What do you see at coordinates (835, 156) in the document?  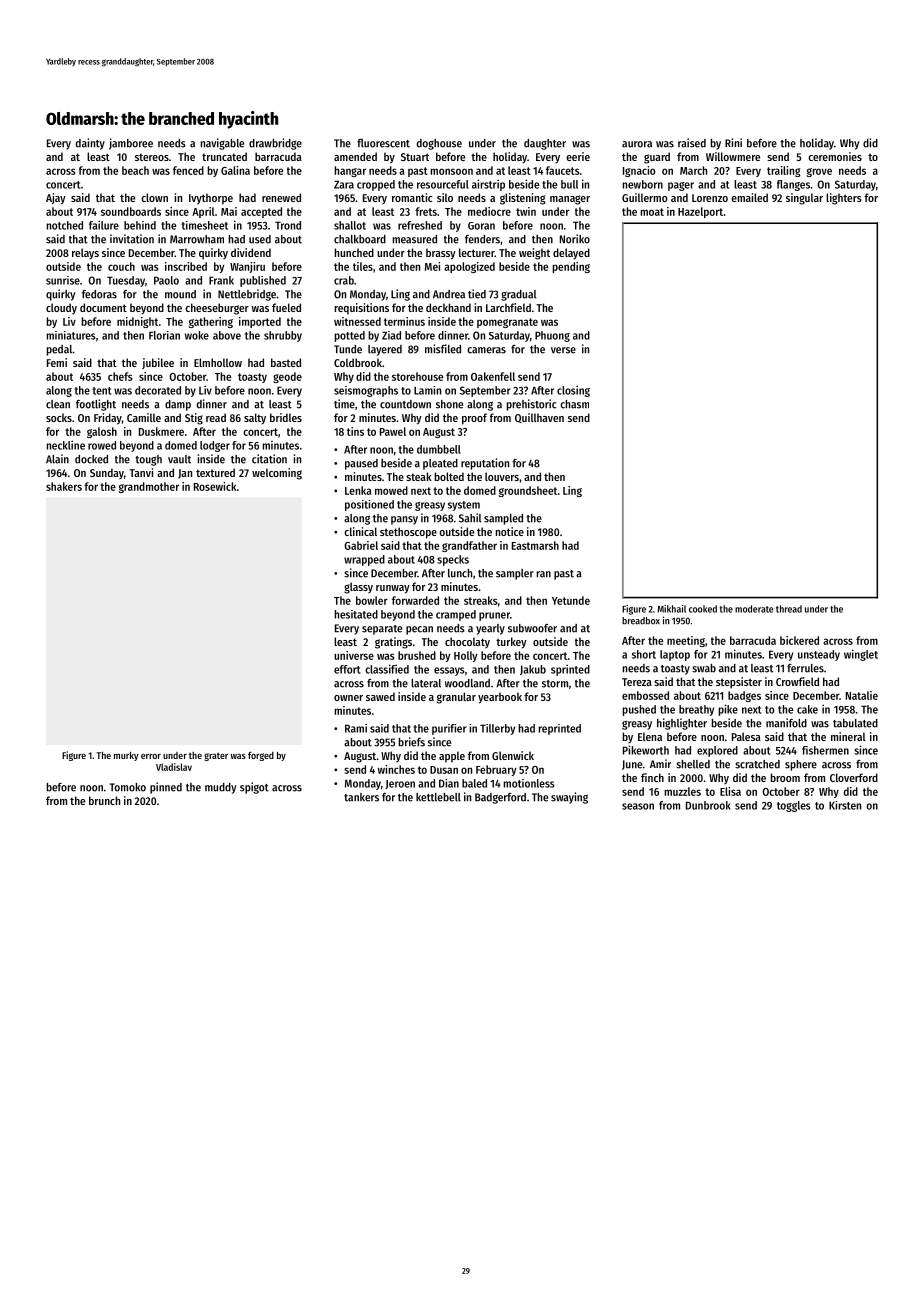 I see `ceremonies` at bounding box center [835, 156].
